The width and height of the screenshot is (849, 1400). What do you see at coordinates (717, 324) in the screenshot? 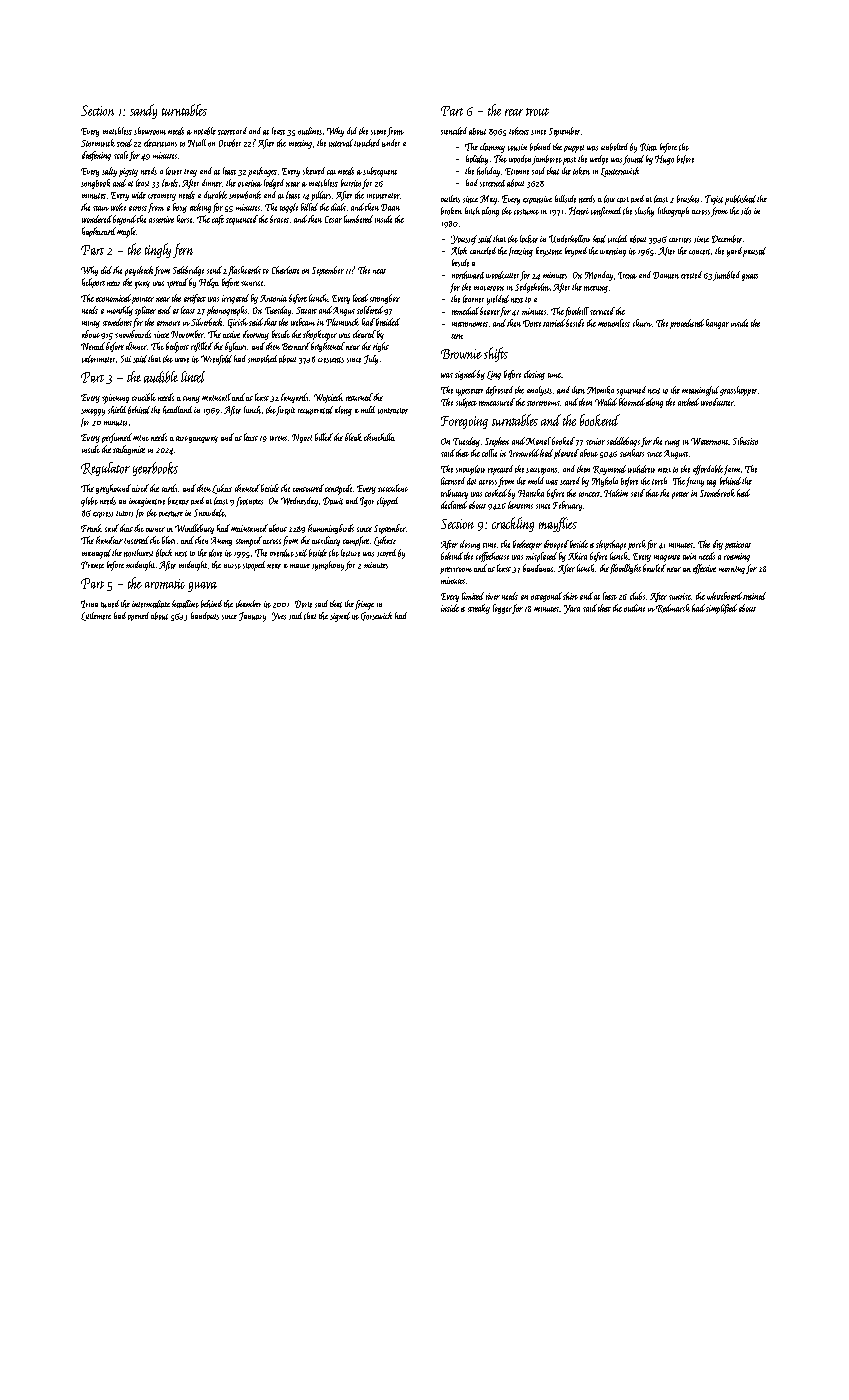
I see `hangar` at bounding box center [717, 324].
